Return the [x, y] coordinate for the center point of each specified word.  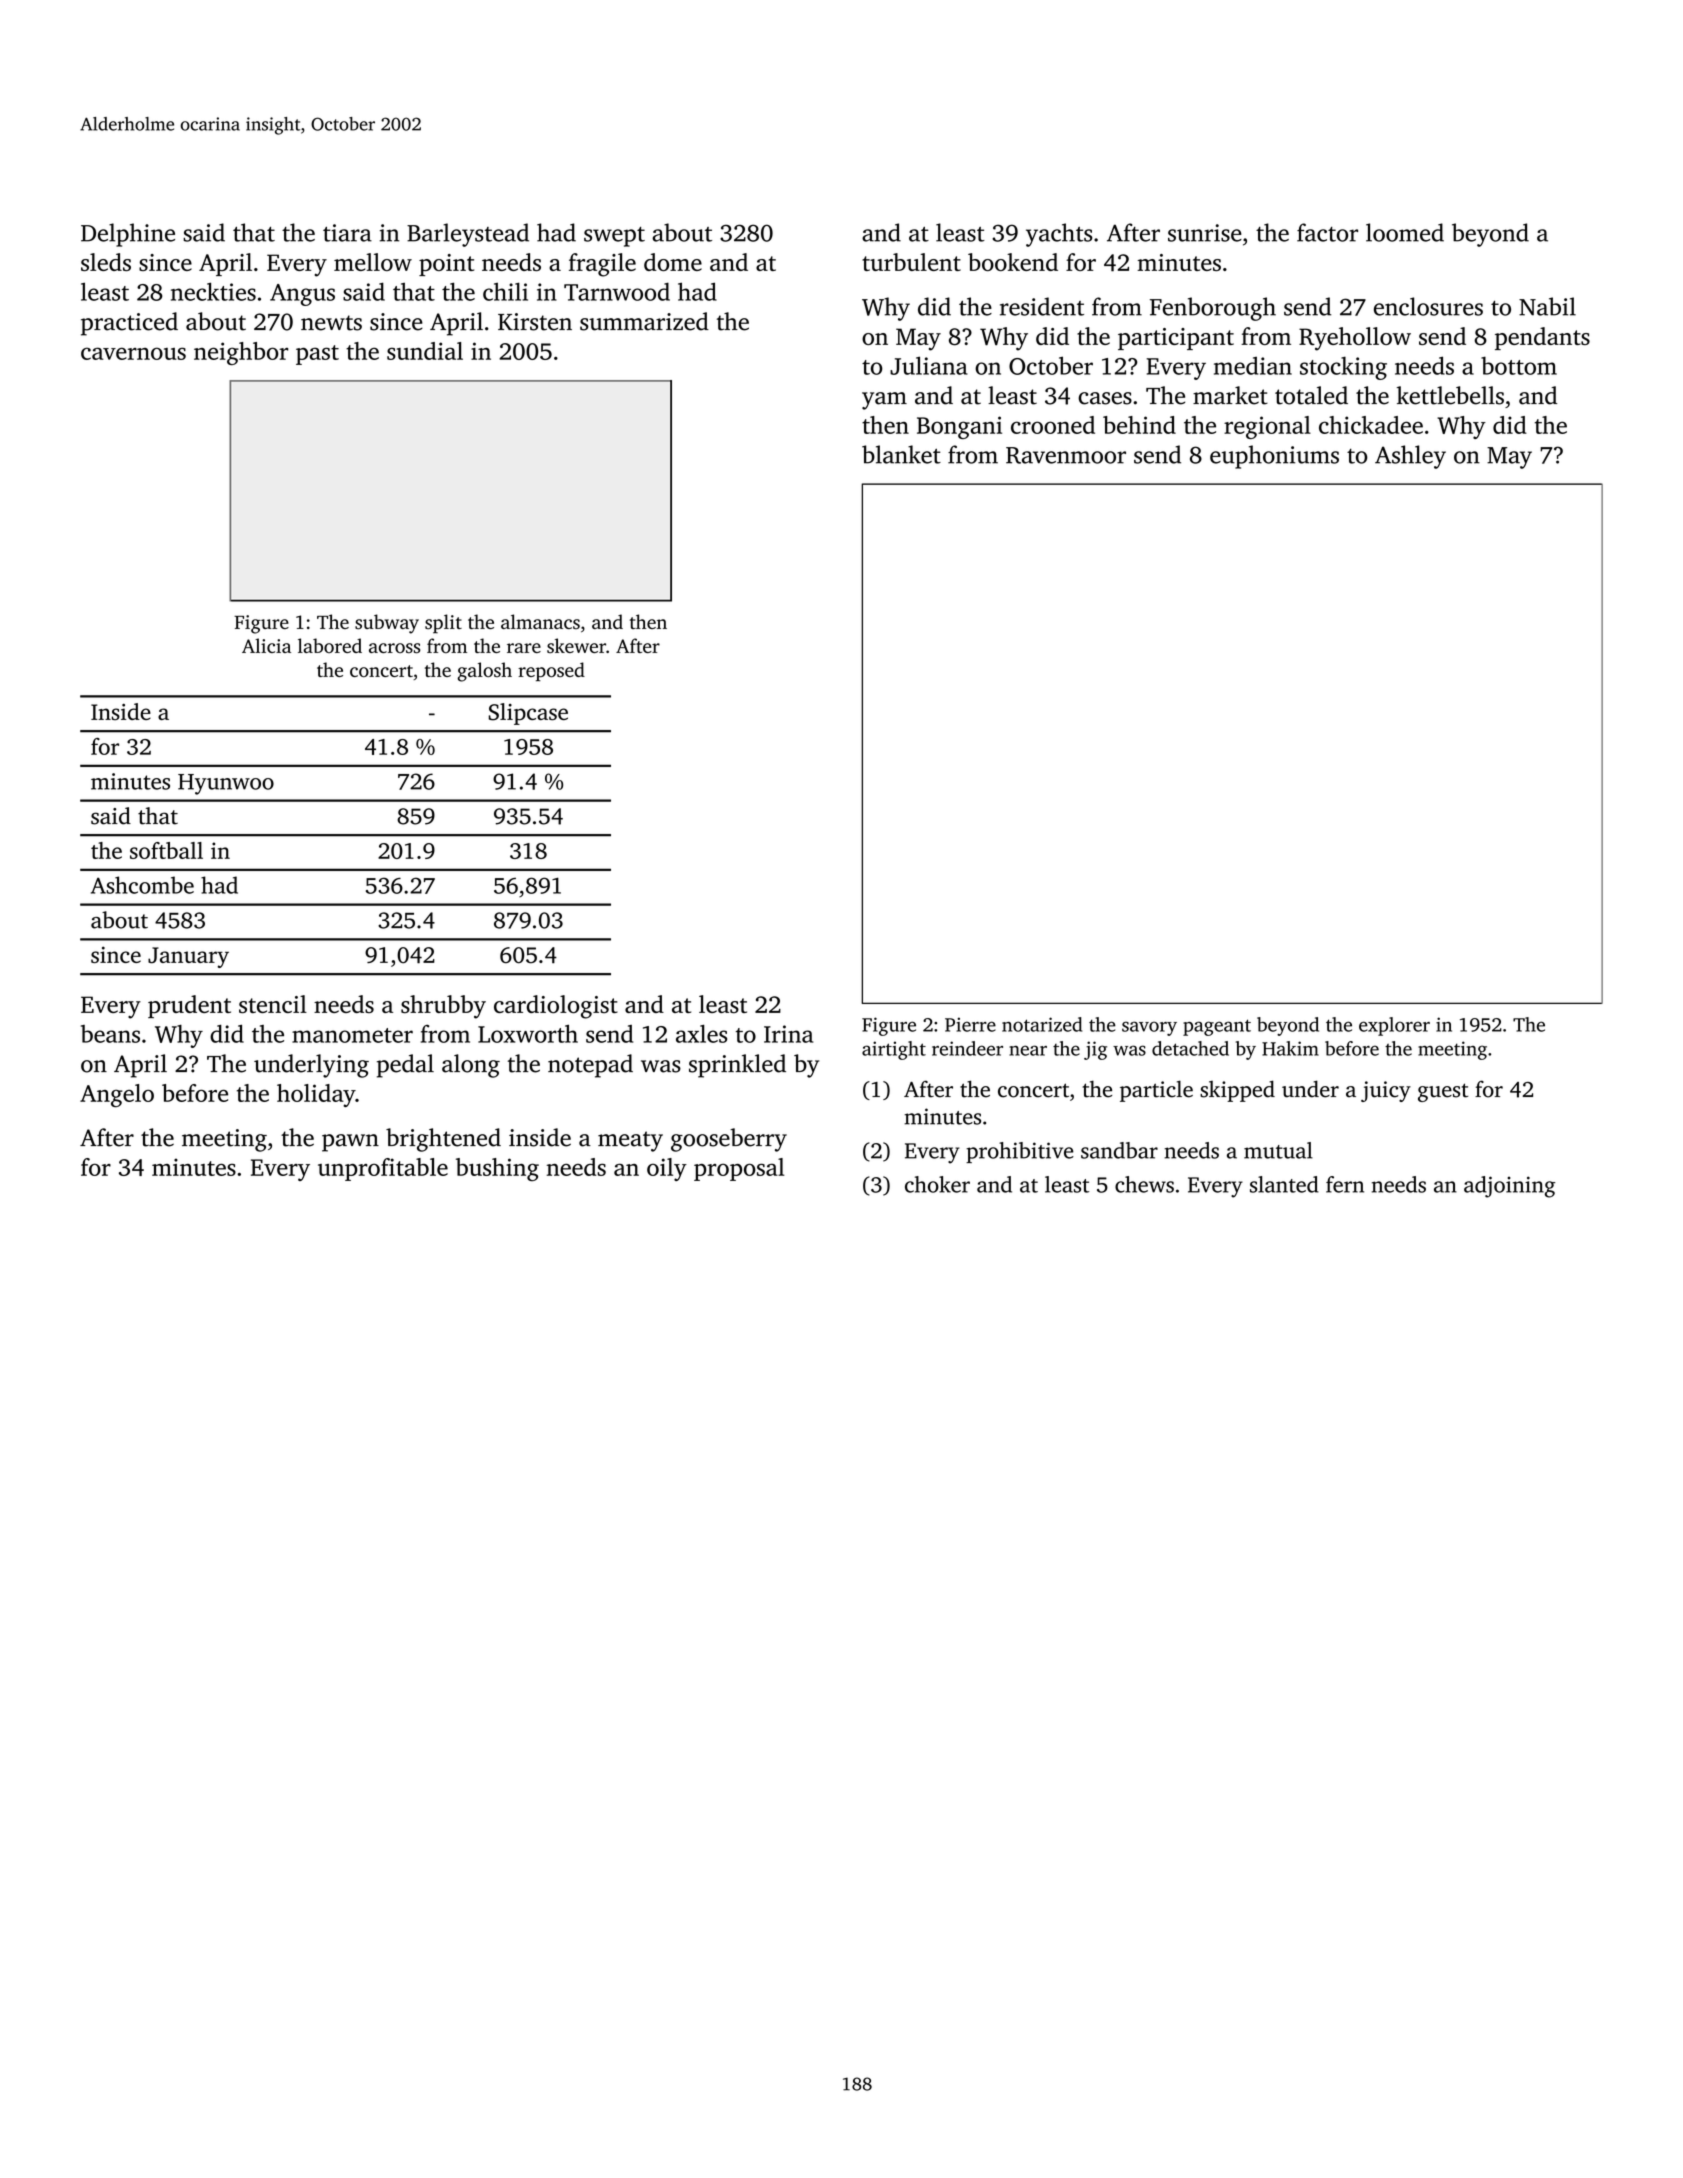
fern [1345, 1184]
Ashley [1410, 457]
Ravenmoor [1066, 455]
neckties [213, 291]
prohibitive [1020, 1152]
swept [614, 237]
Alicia [266, 645]
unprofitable [383, 1169]
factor [1327, 232]
